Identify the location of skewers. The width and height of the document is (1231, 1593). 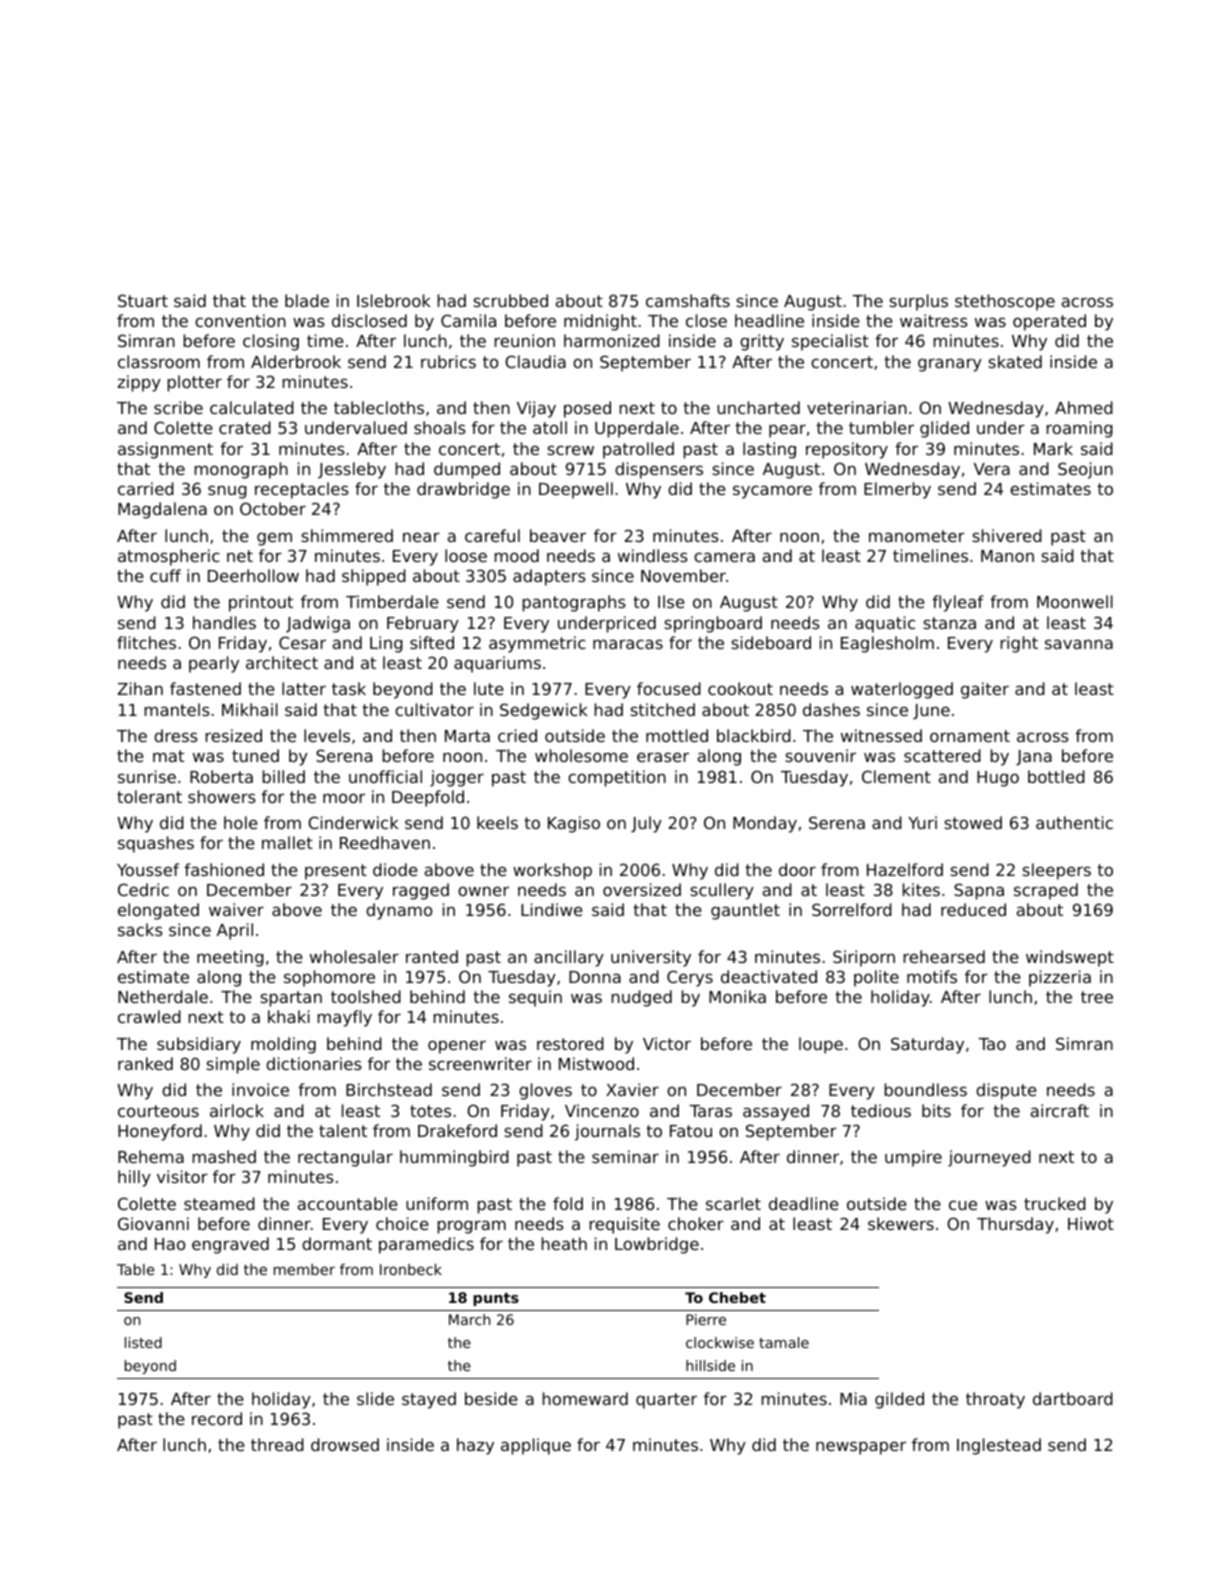
(901, 1223).
